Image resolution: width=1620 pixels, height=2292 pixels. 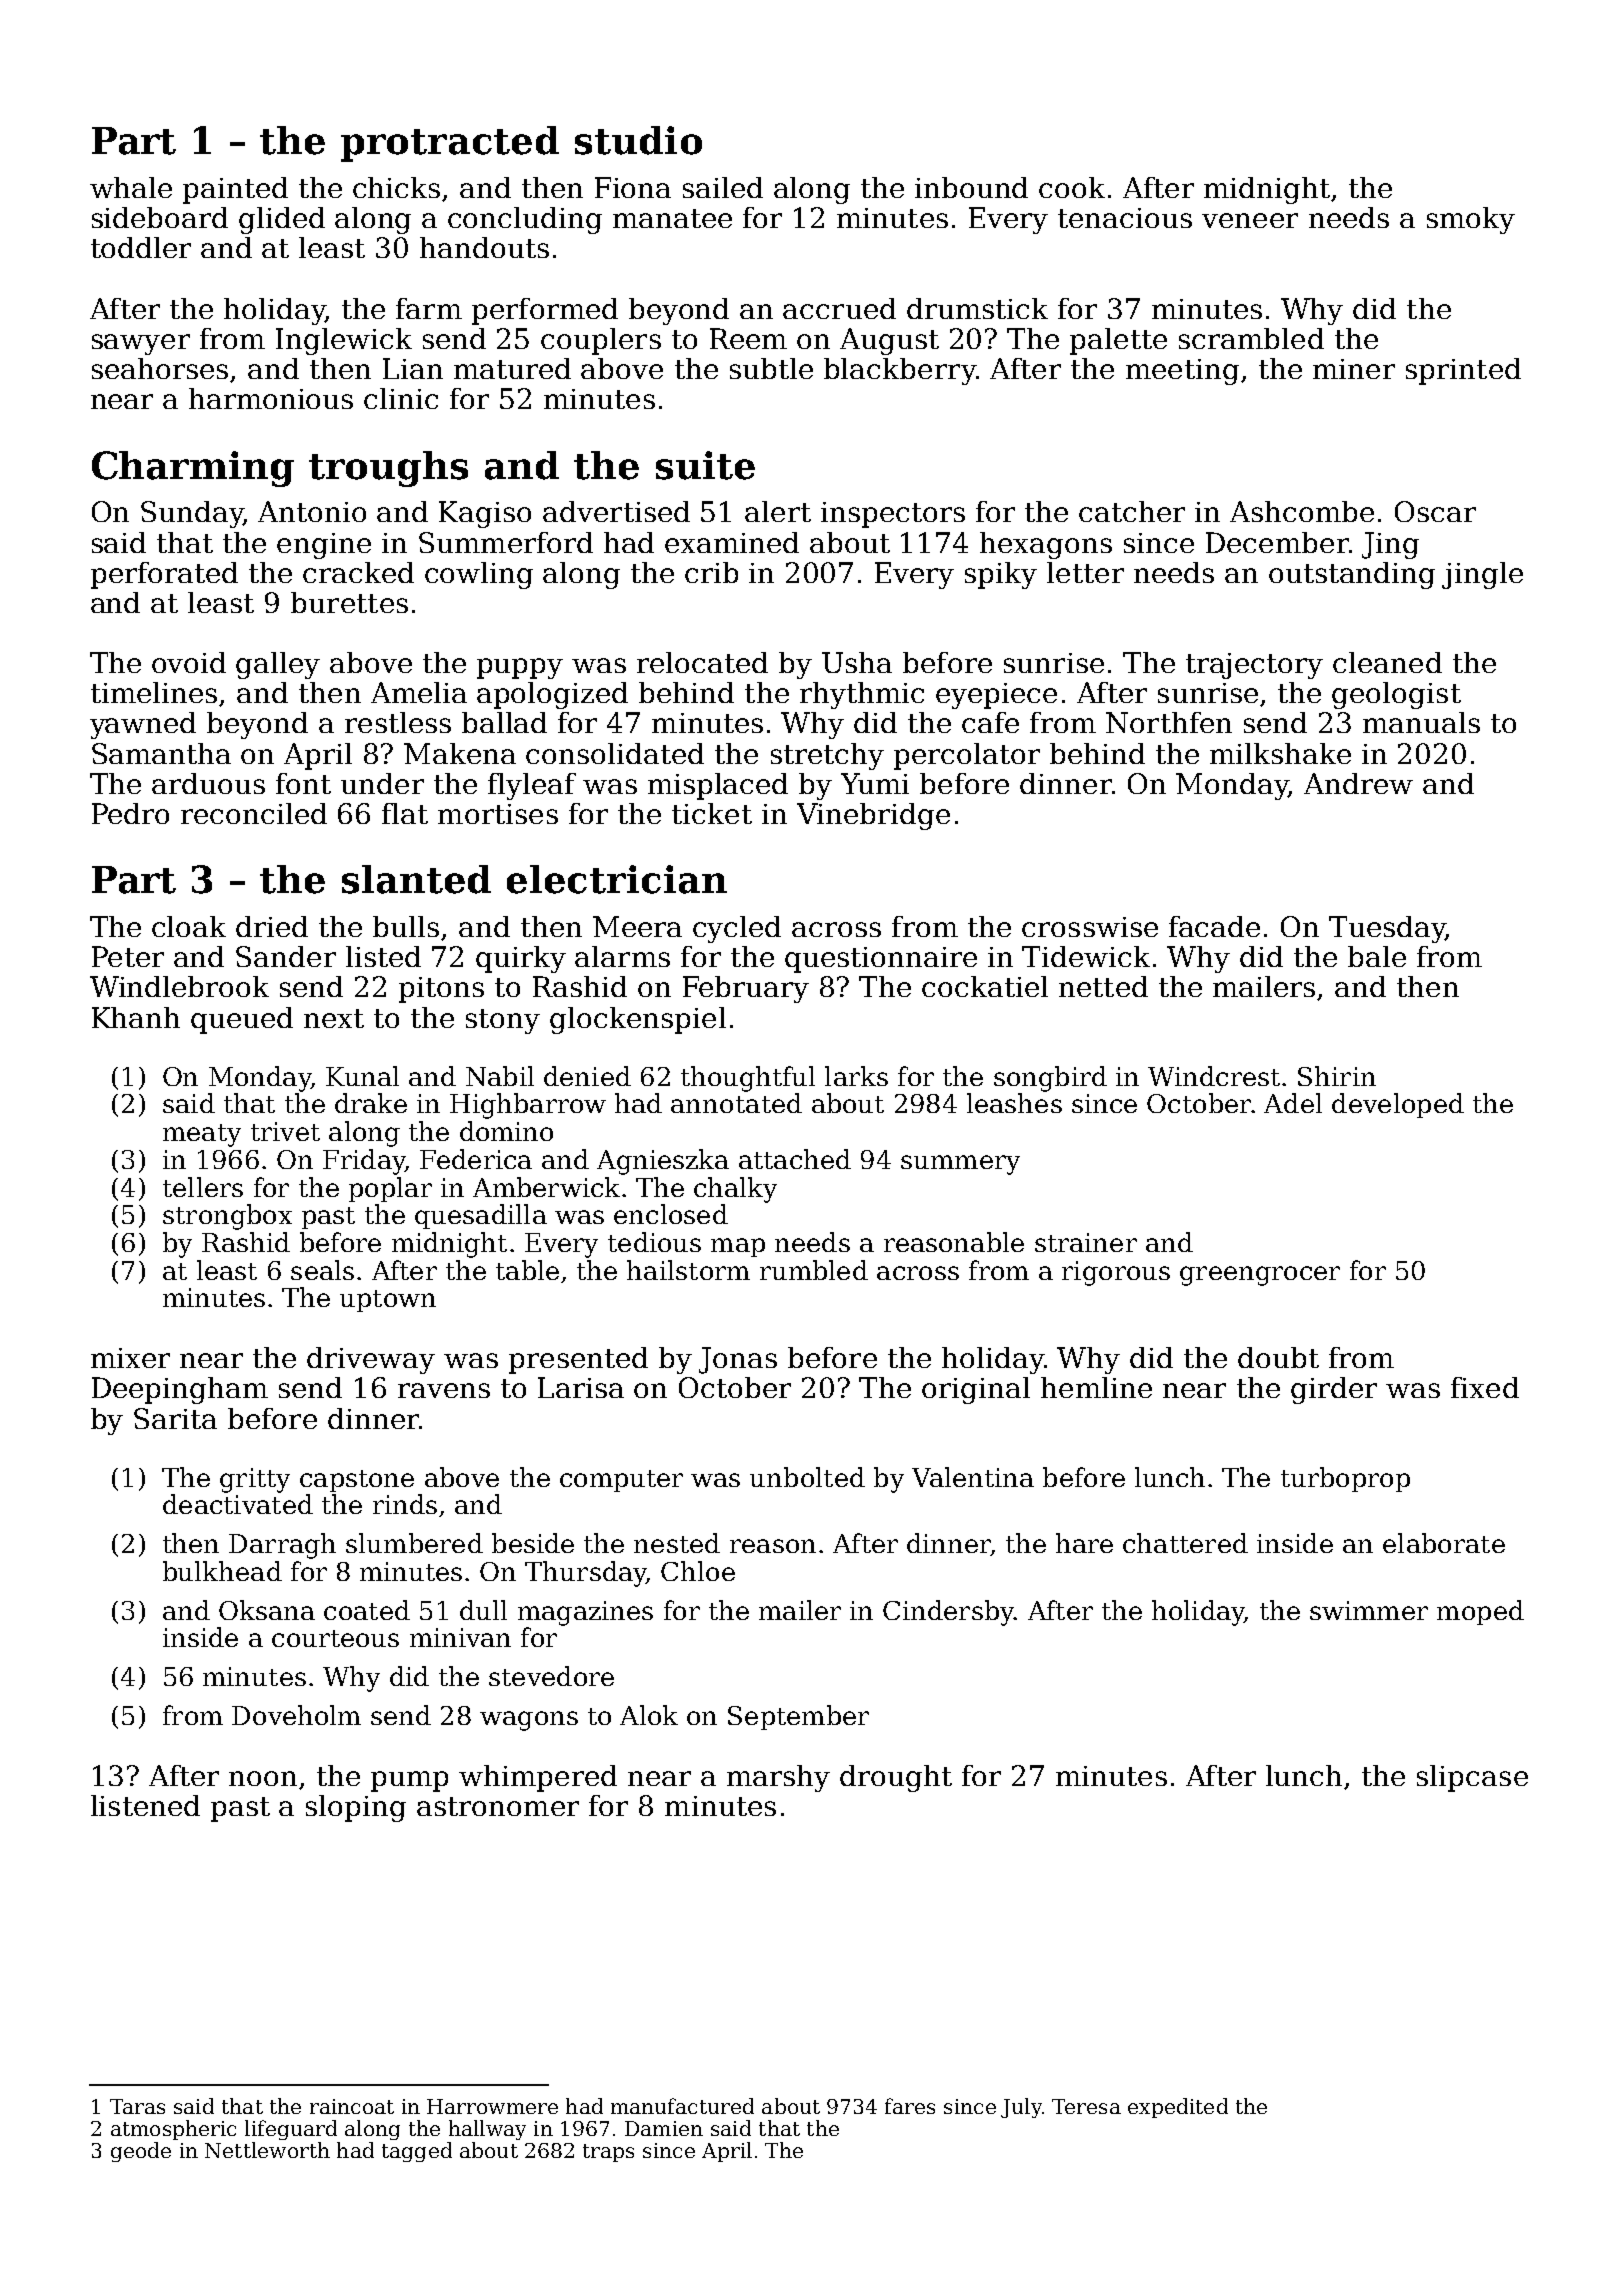 I want to click on whale, so click(x=131, y=187).
